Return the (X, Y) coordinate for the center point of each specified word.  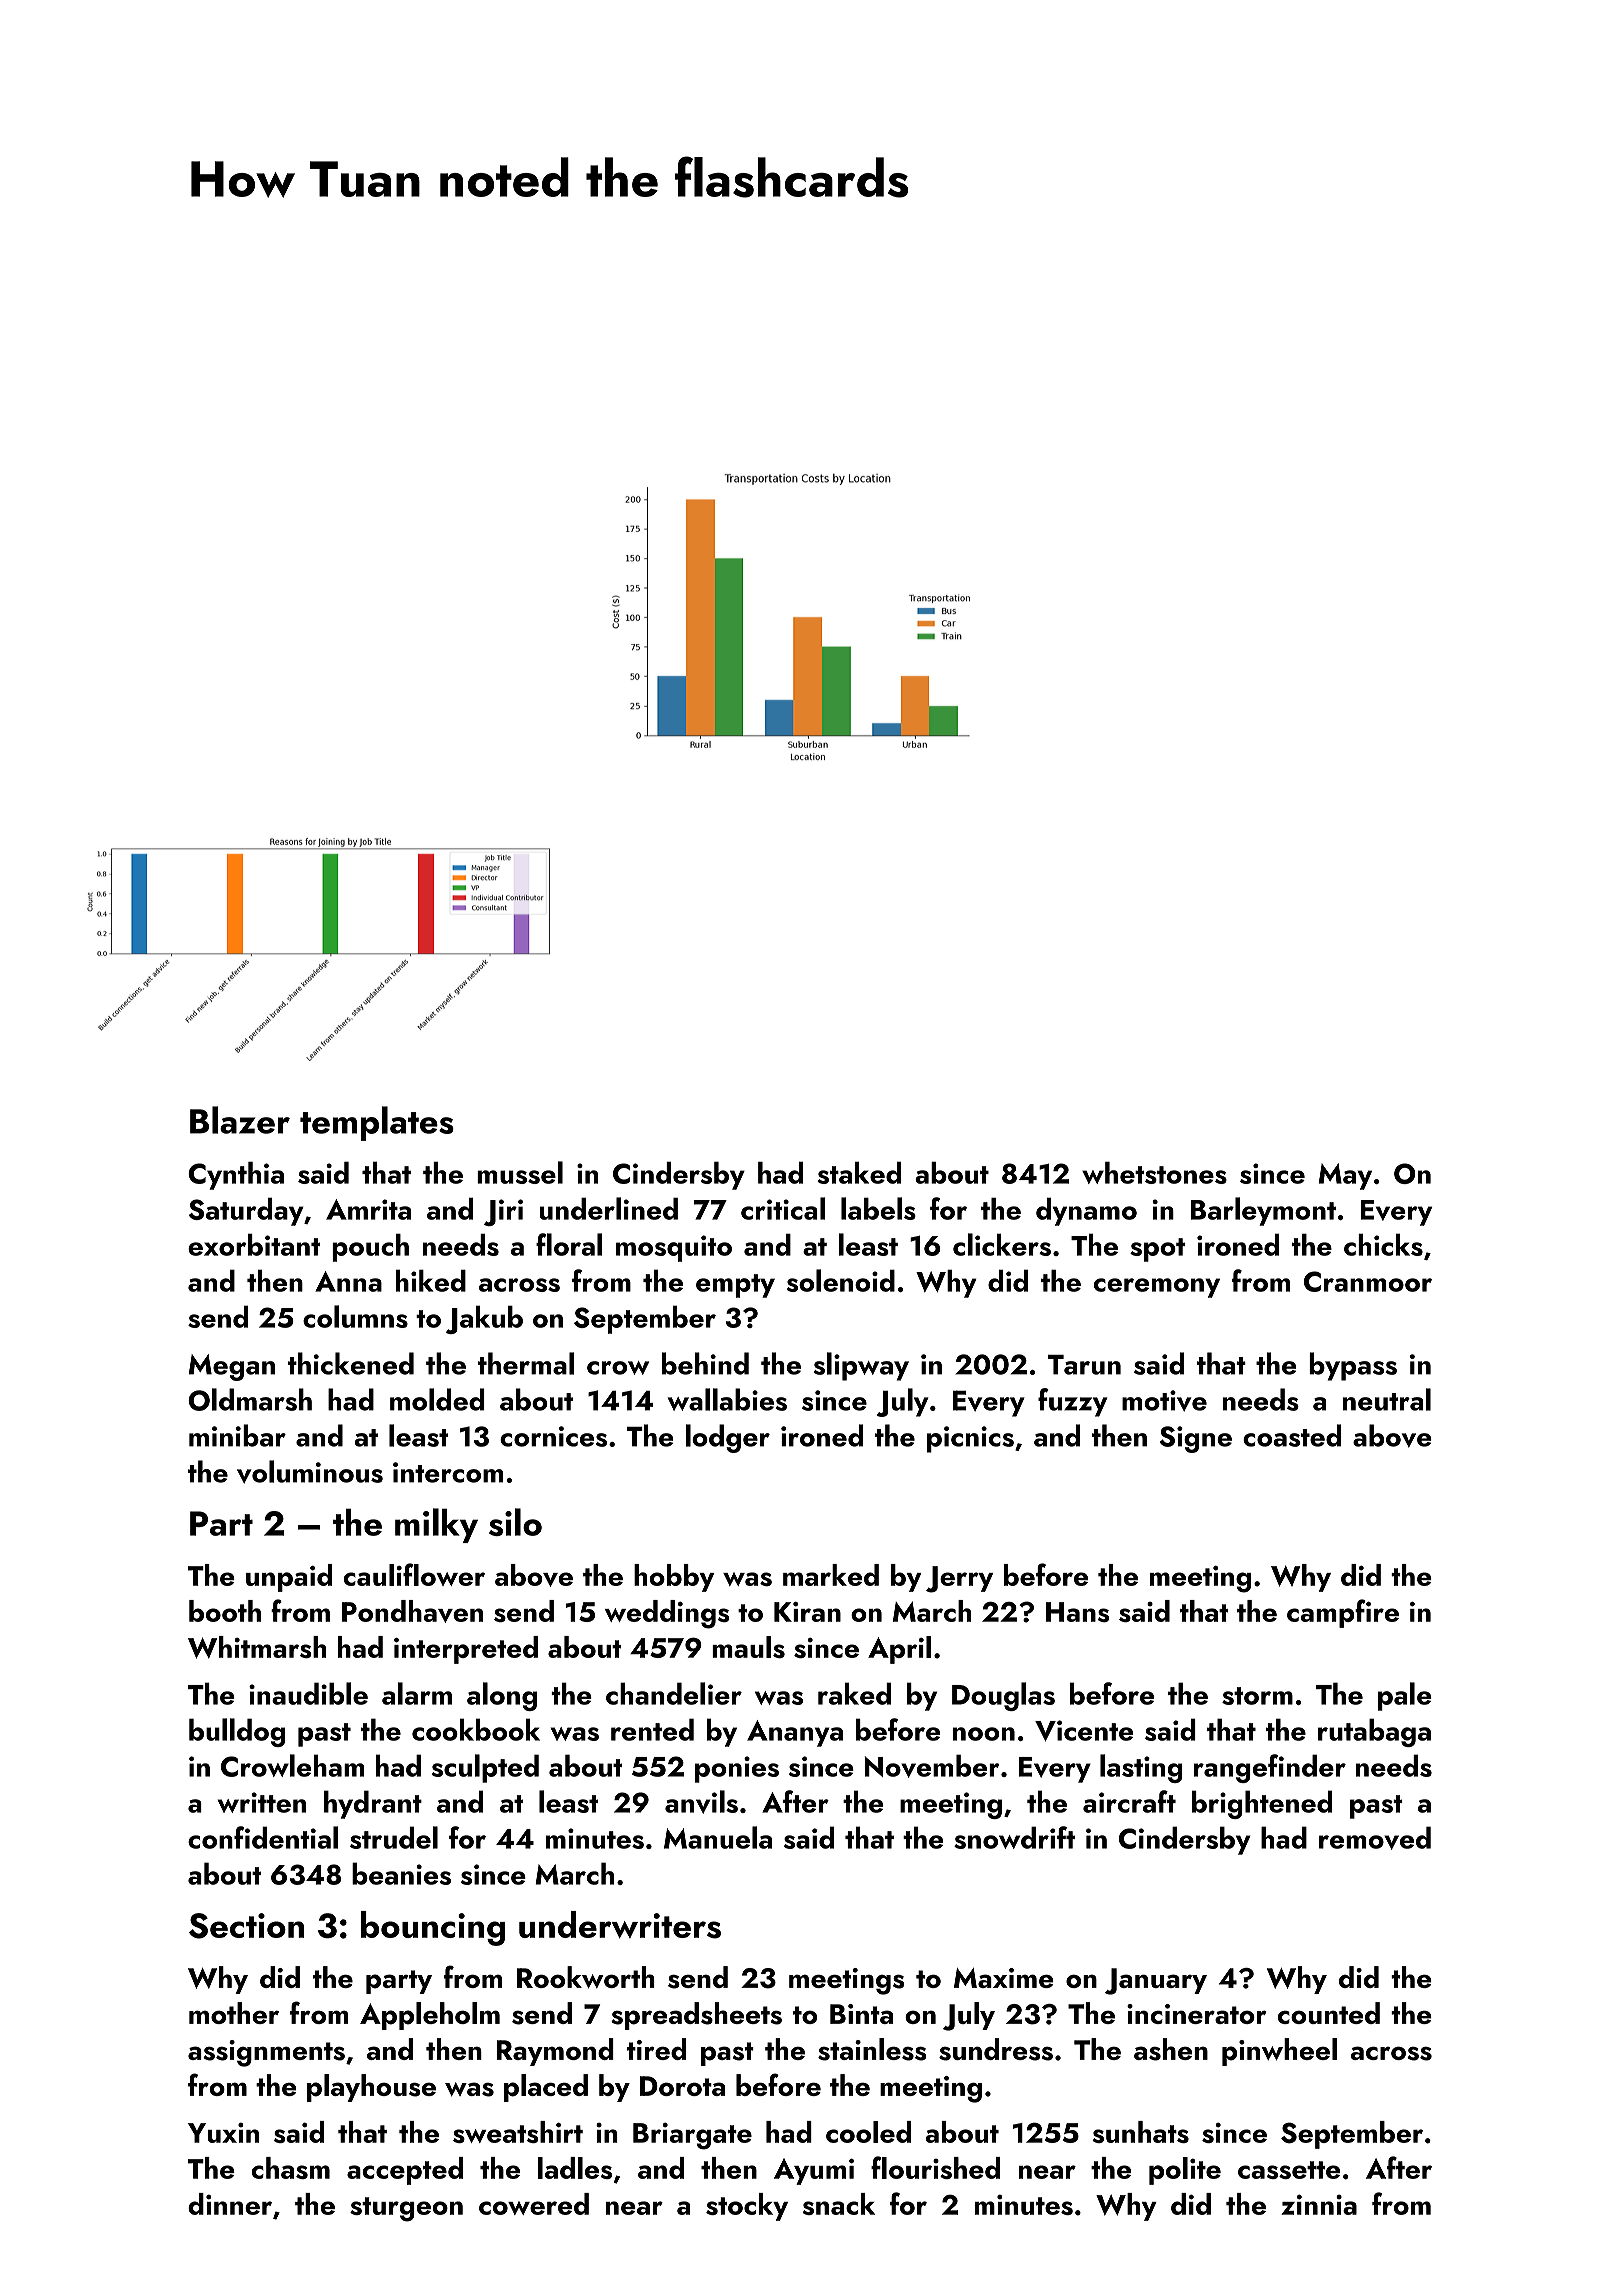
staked (859, 1173)
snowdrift (1014, 1837)
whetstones (1154, 1173)
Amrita (368, 1209)
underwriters (620, 1925)
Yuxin (223, 2133)
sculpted (485, 1768)
